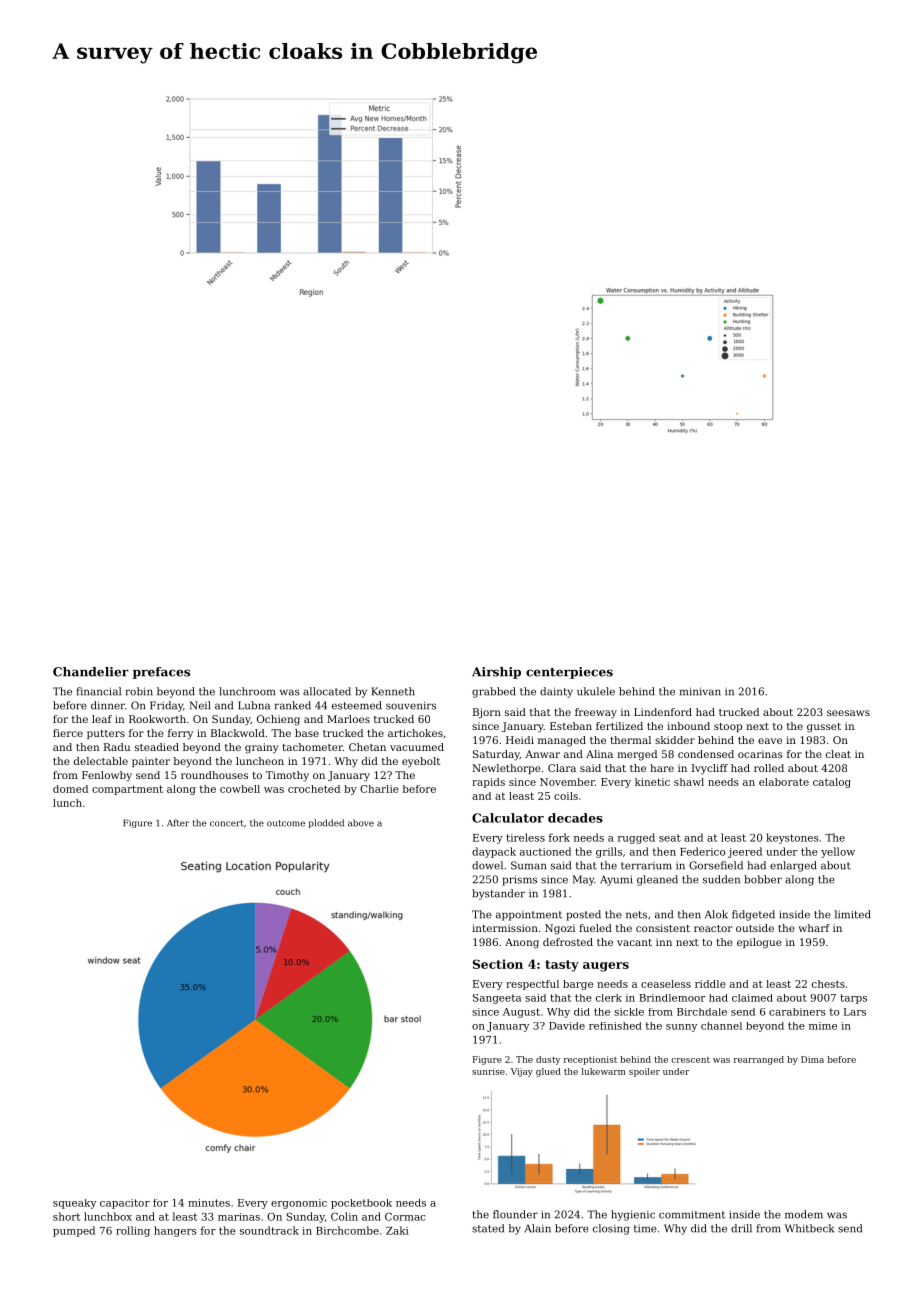 This page has width=924, height=1308. I want to click on intermission, so click(505, 928).
